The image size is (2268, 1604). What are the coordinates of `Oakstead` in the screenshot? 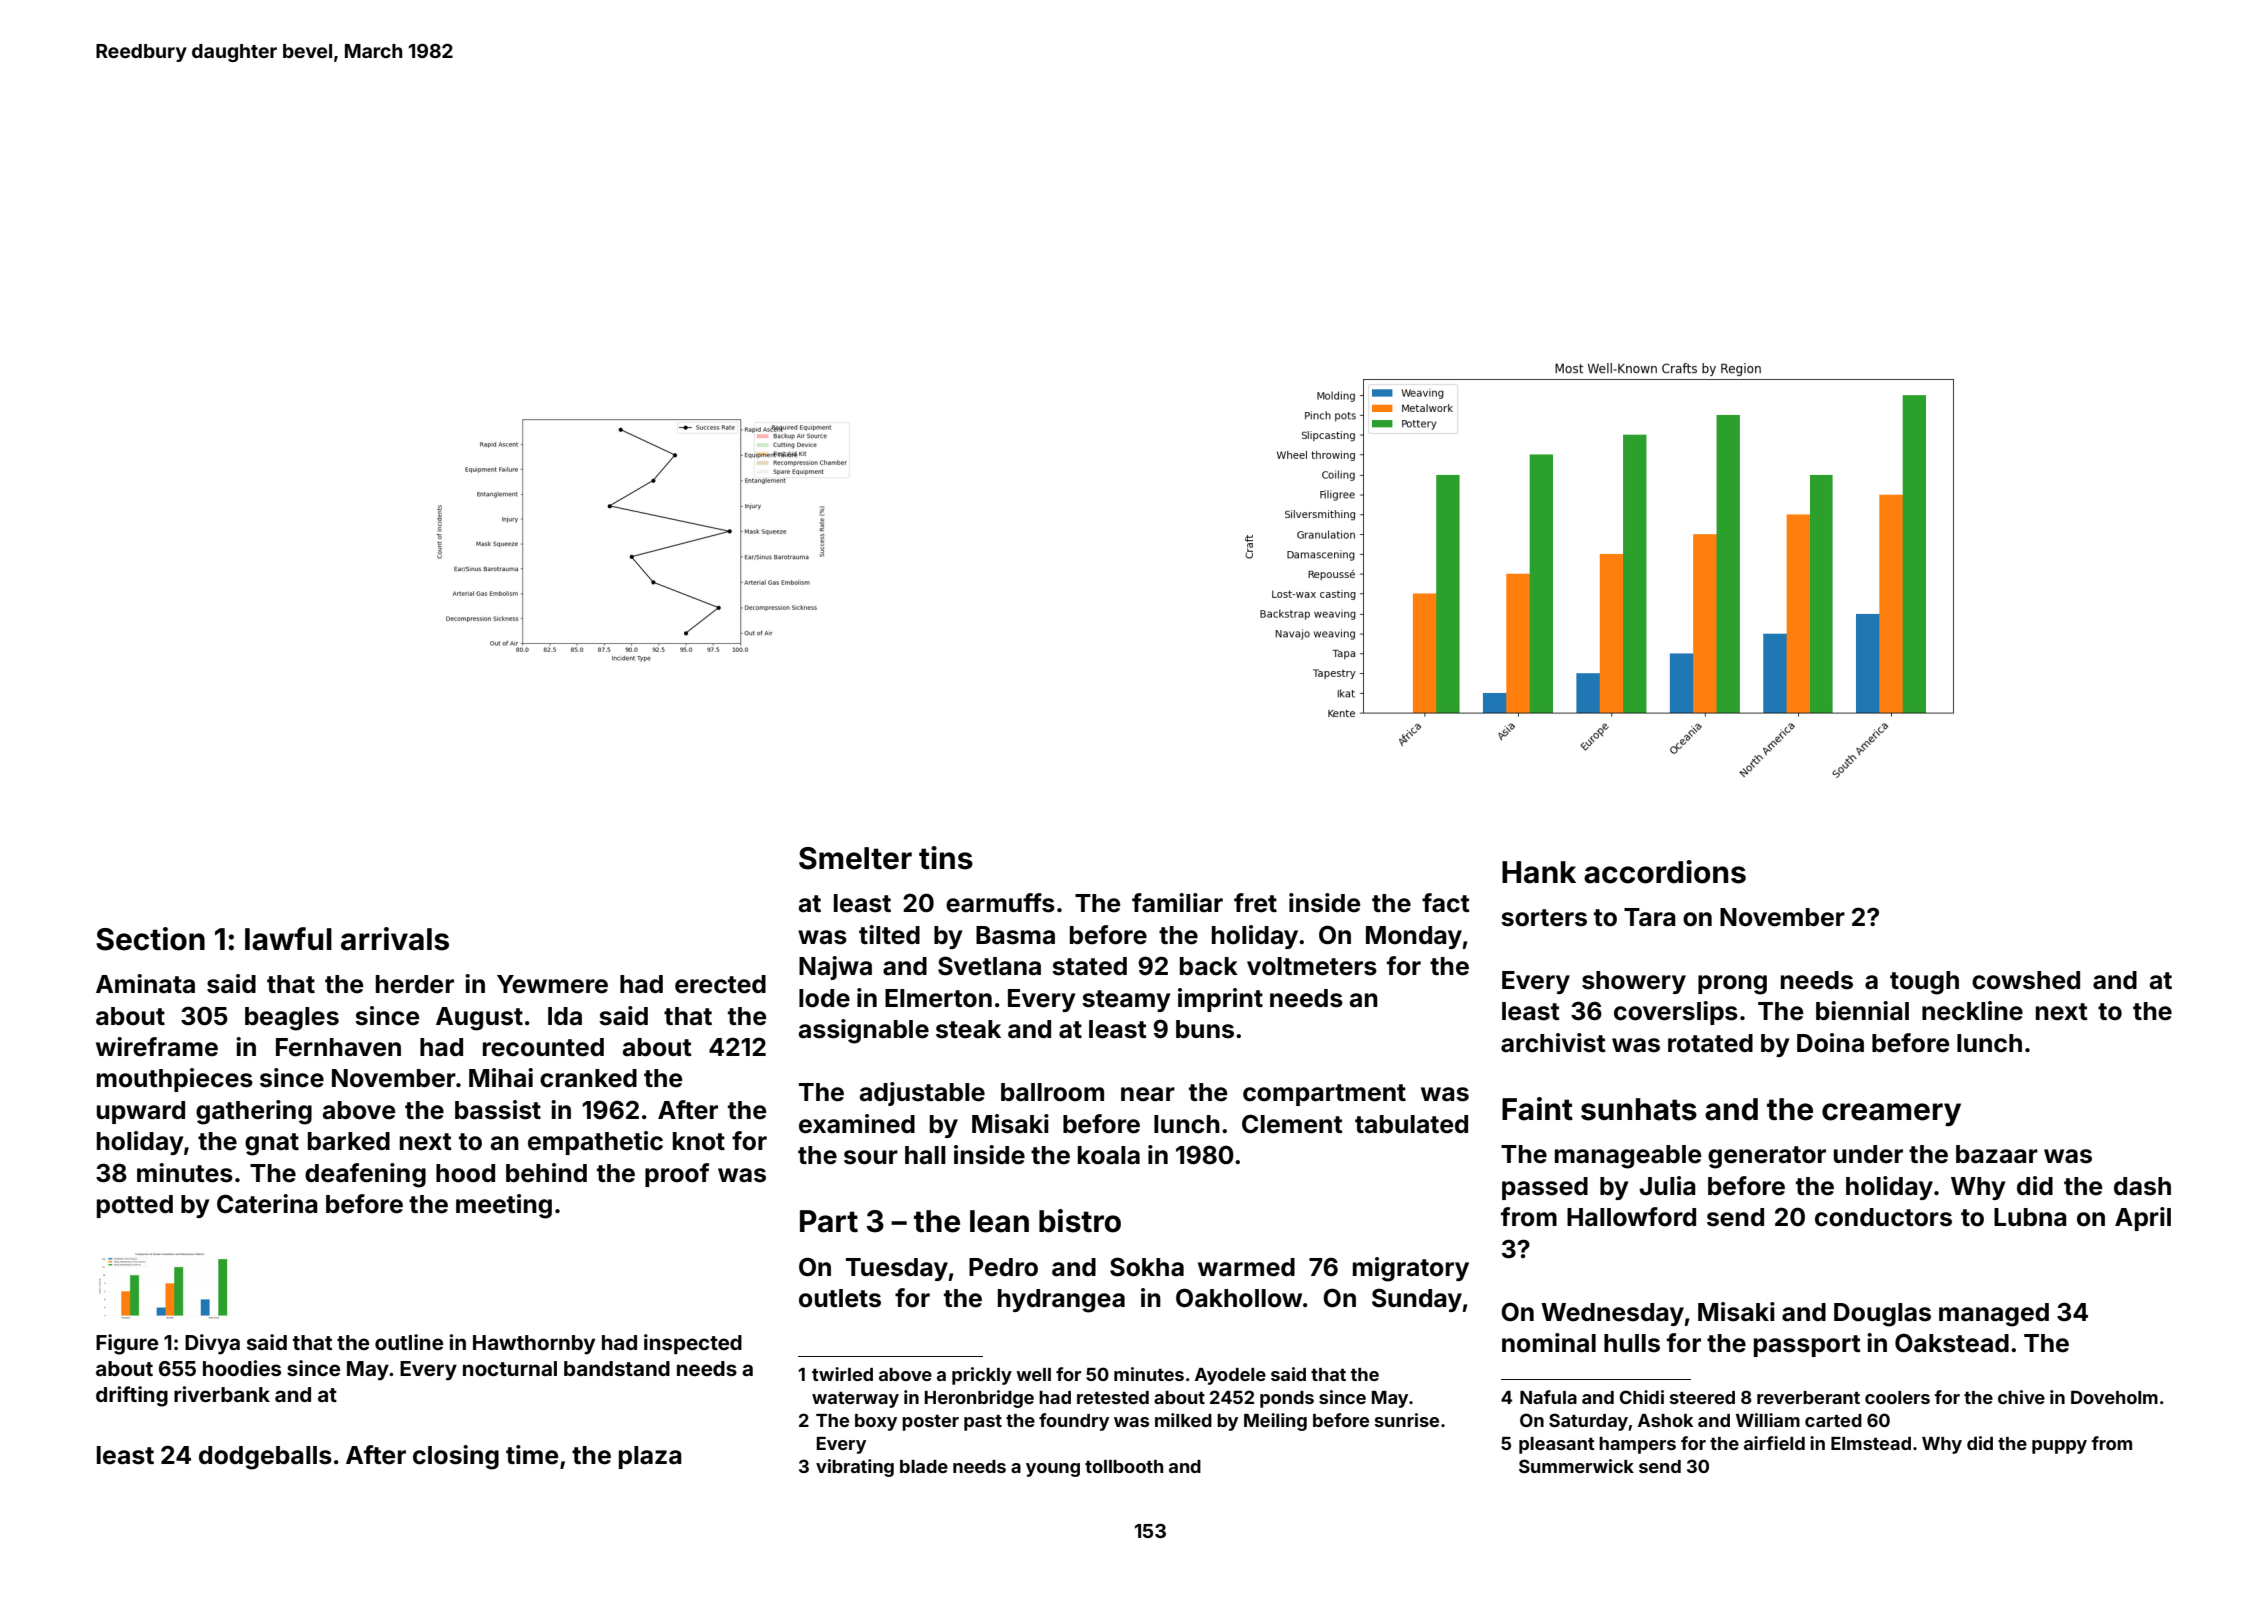 It's located at (1952, 1343).
